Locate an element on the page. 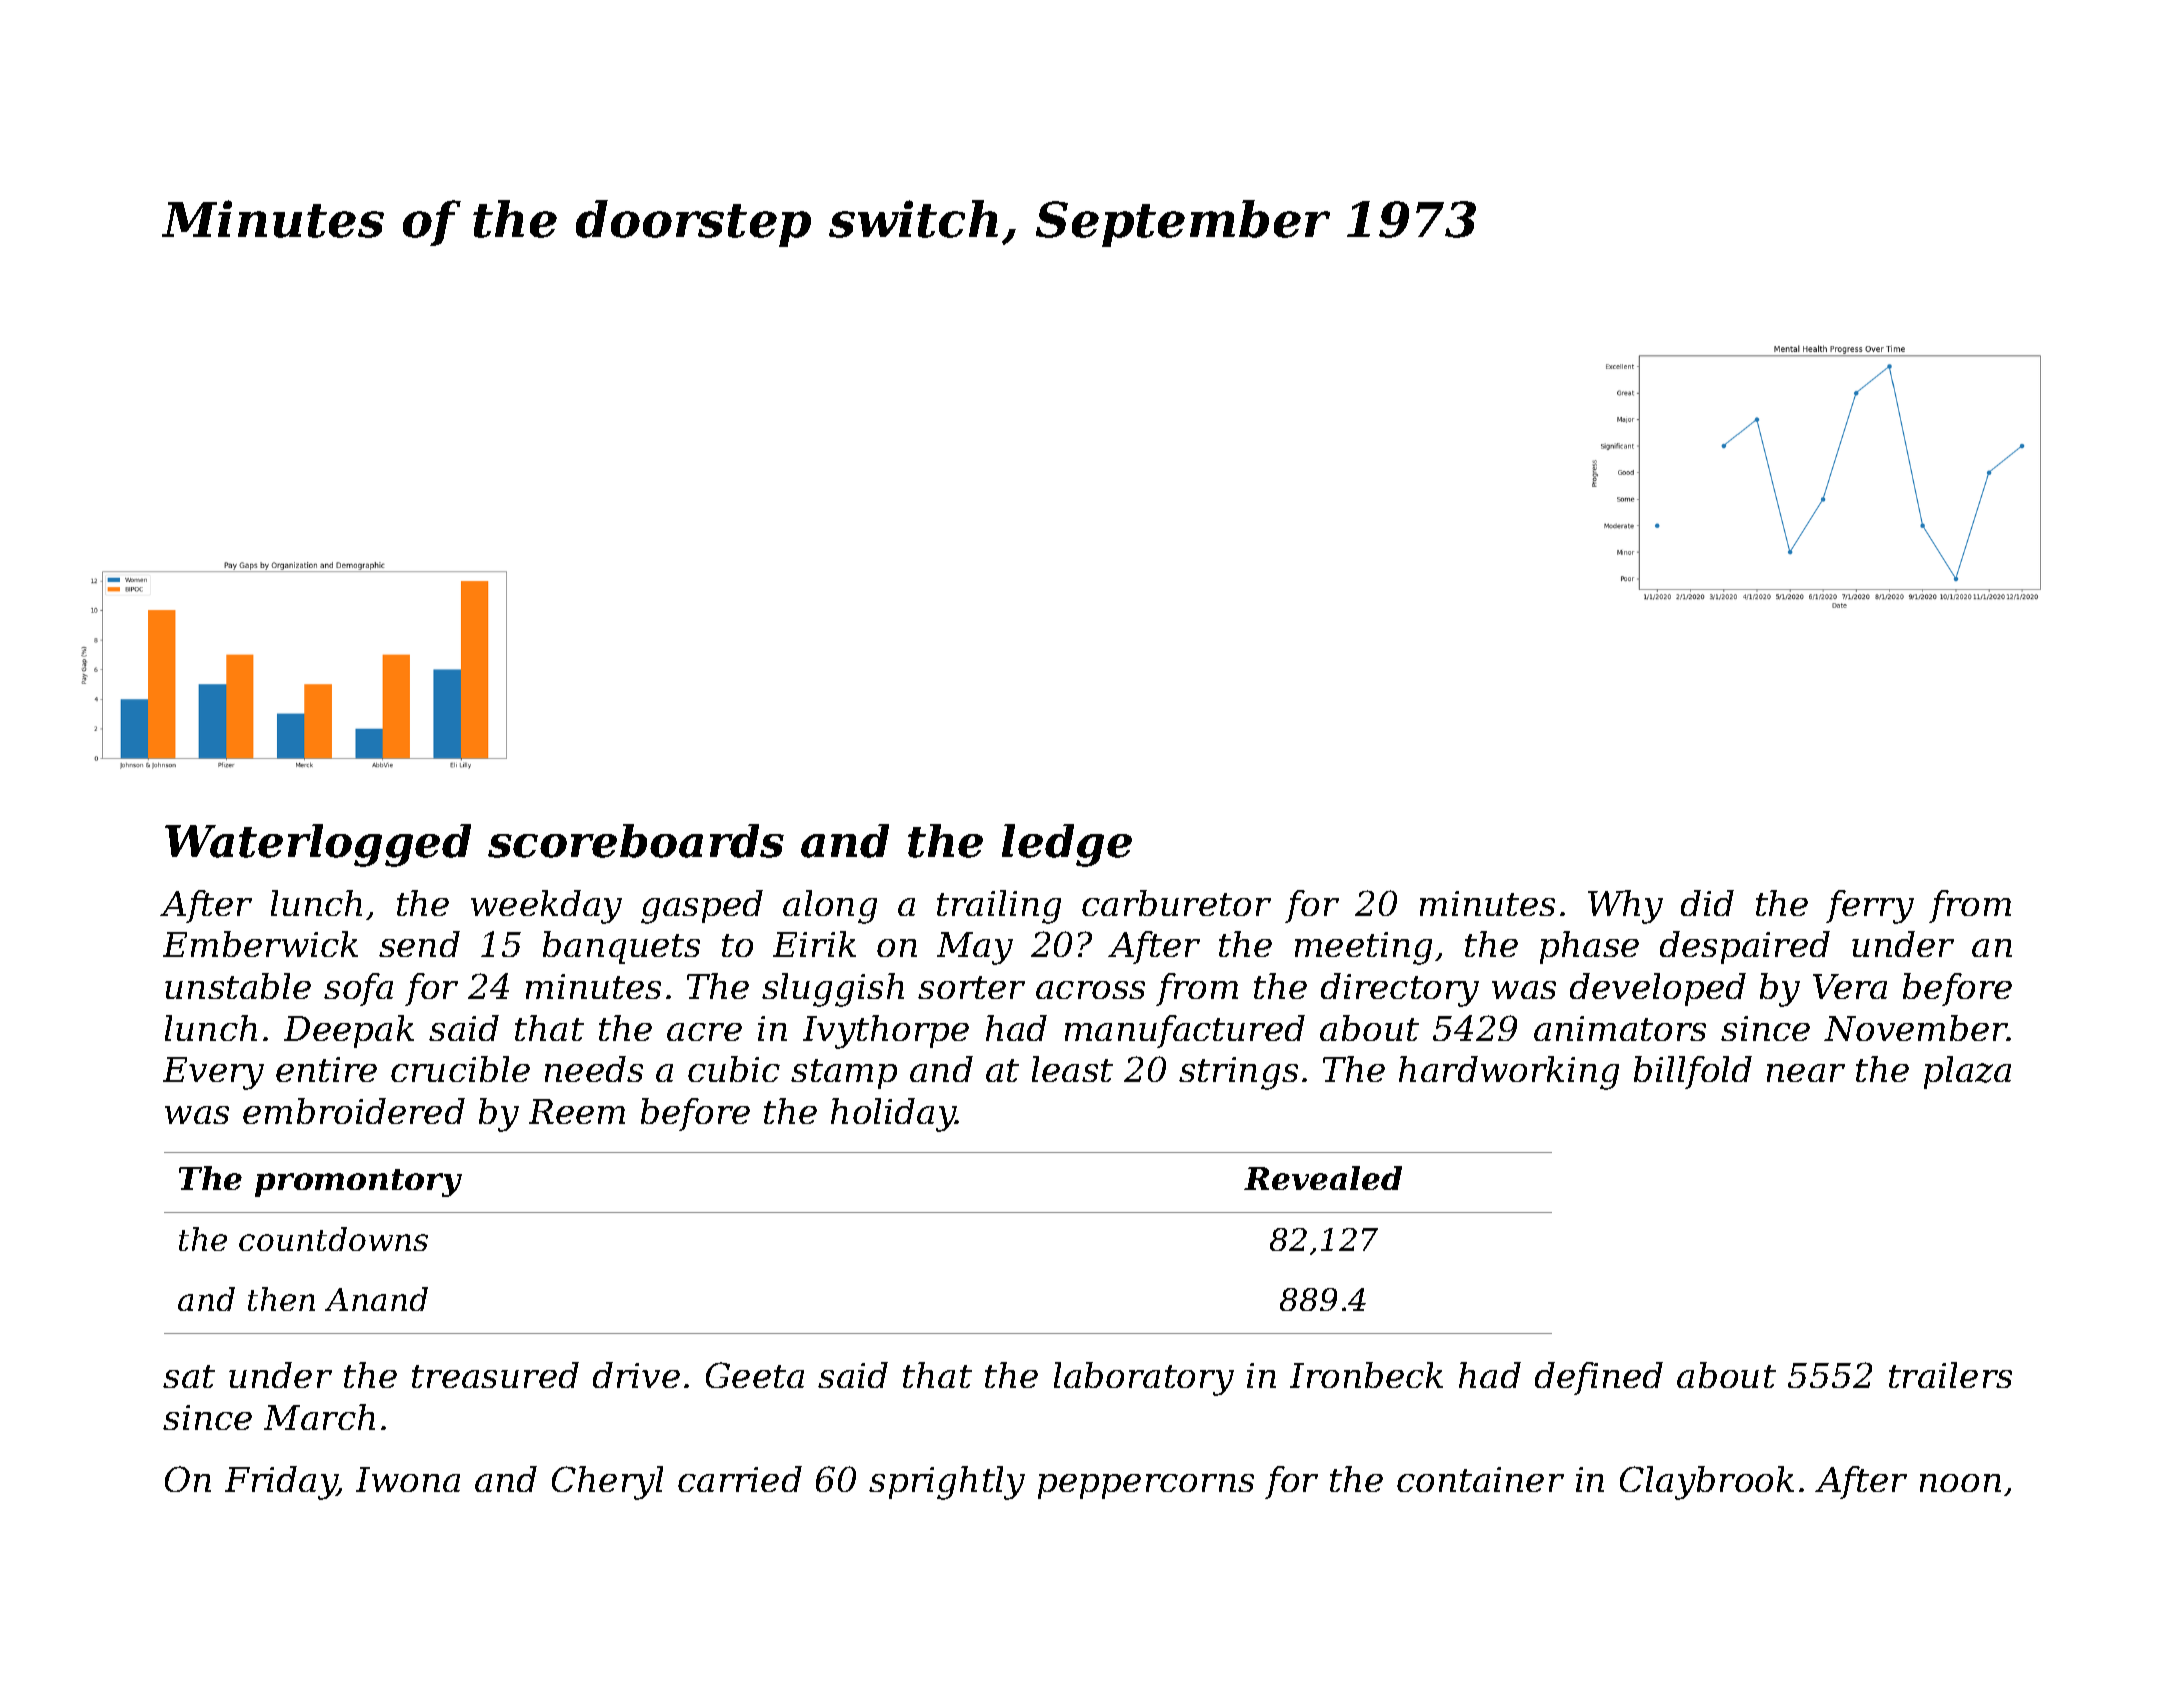 The width and height of the document is (2178, 1683). Ironbeck is located at coordinates (1366, 1375).
